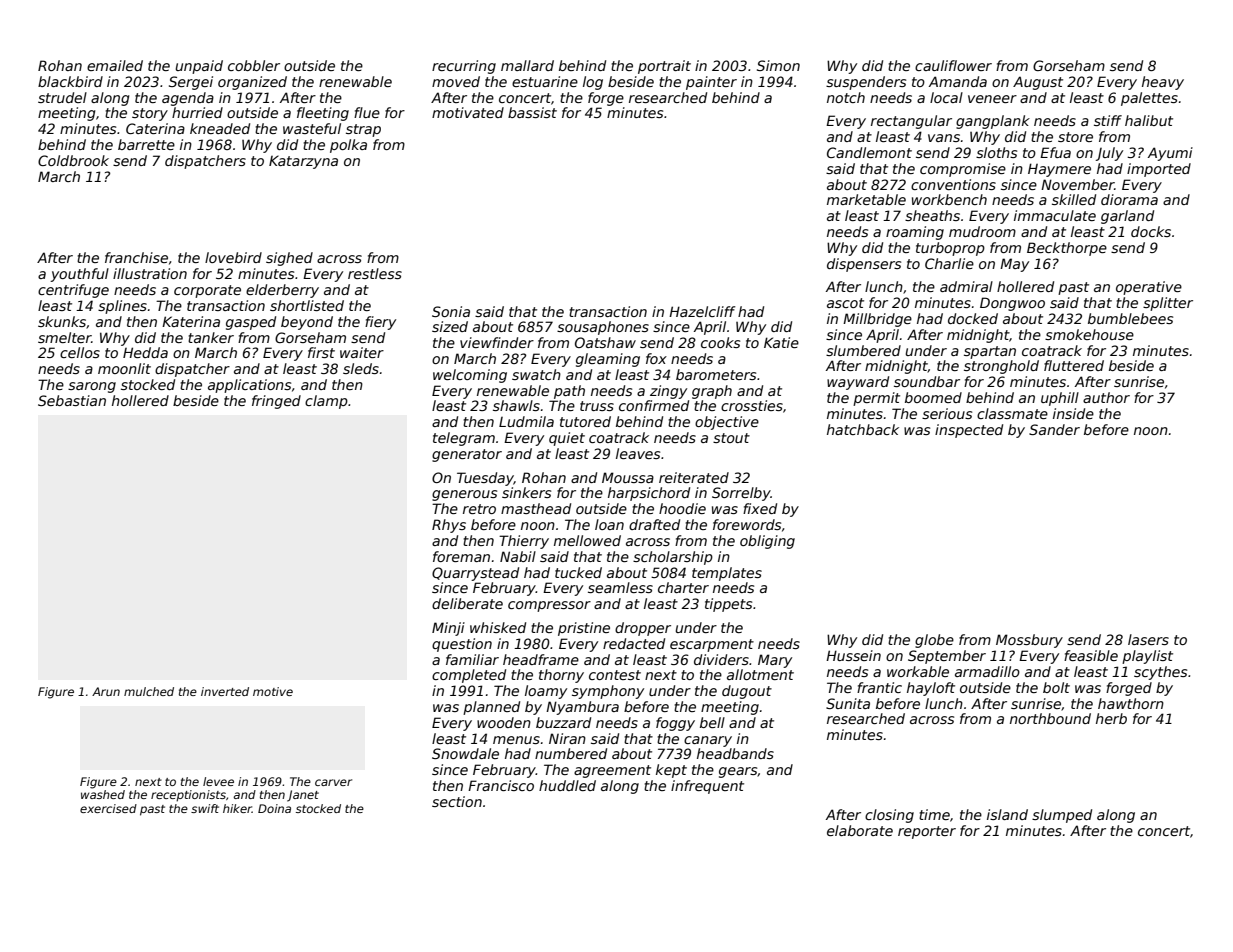  Describe the element at coordinates (348, 146) in the document. I see `polka` at that location.
